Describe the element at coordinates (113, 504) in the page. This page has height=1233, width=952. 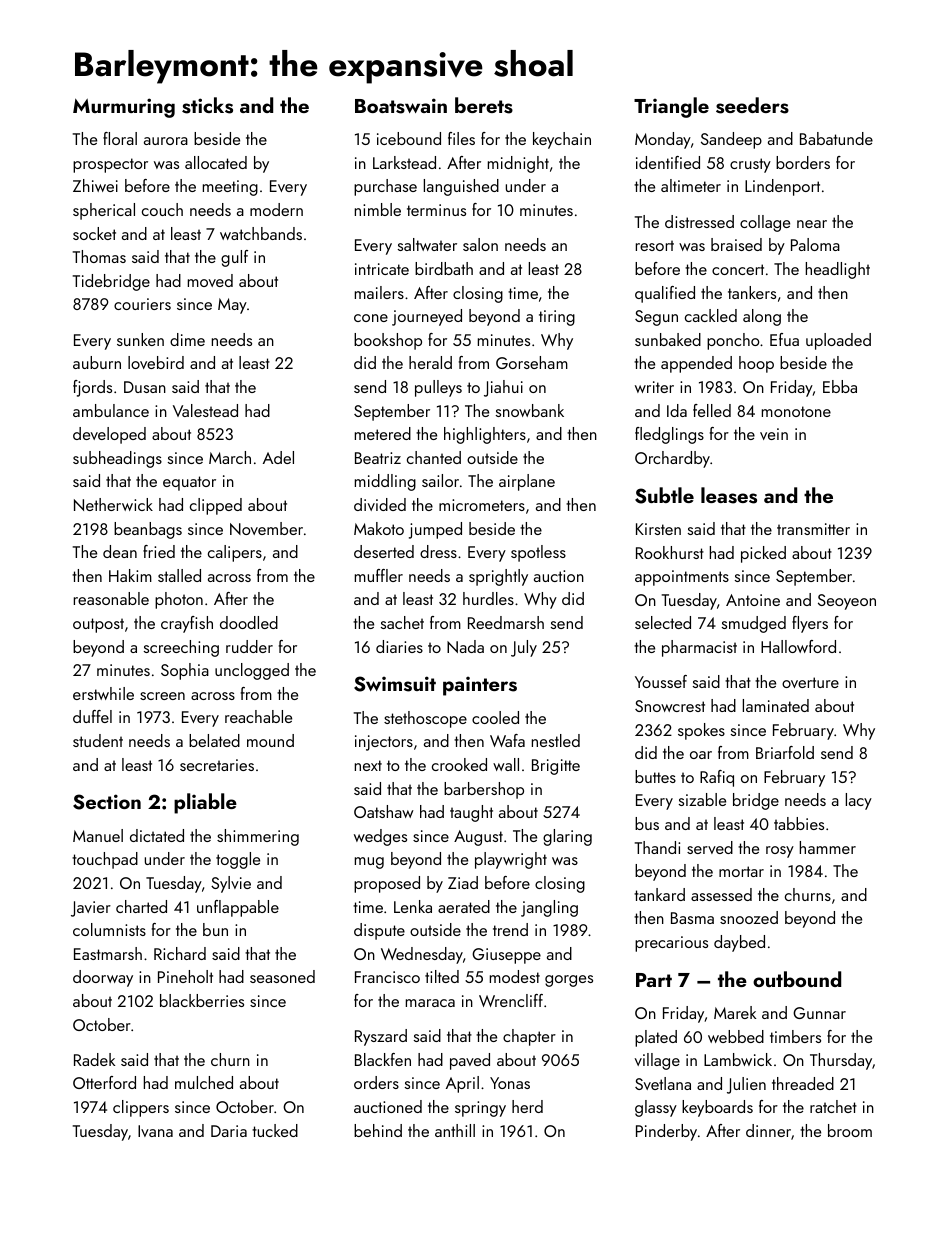
I see `Netherwick` at that location.
